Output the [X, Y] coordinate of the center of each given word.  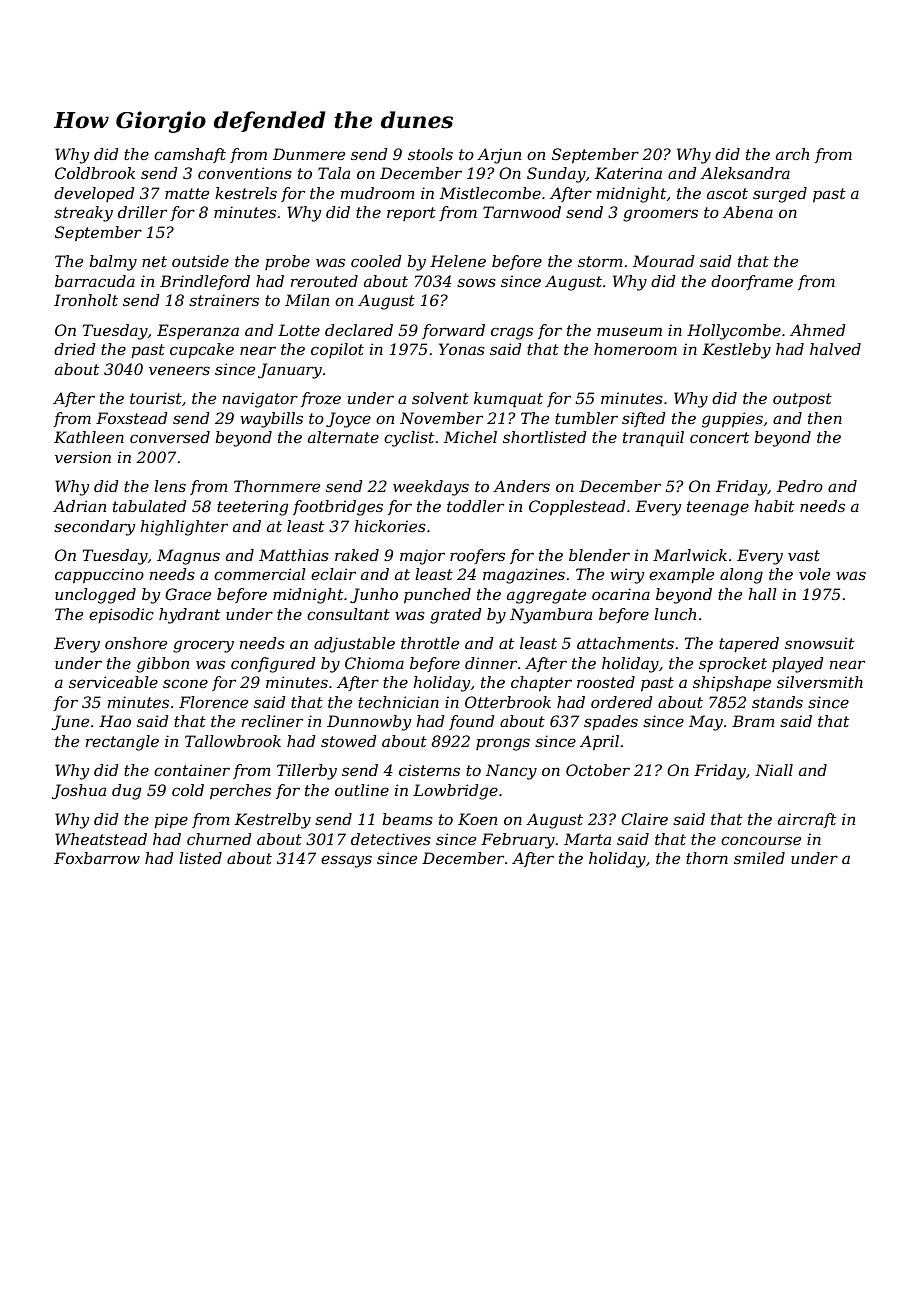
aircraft [807, 820]
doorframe [752, 282]
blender [599, 555]
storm [600, 261]
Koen [477, 819]
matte [187, 193]
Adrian [79, 506]
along [741, 576]
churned [219, 839]
